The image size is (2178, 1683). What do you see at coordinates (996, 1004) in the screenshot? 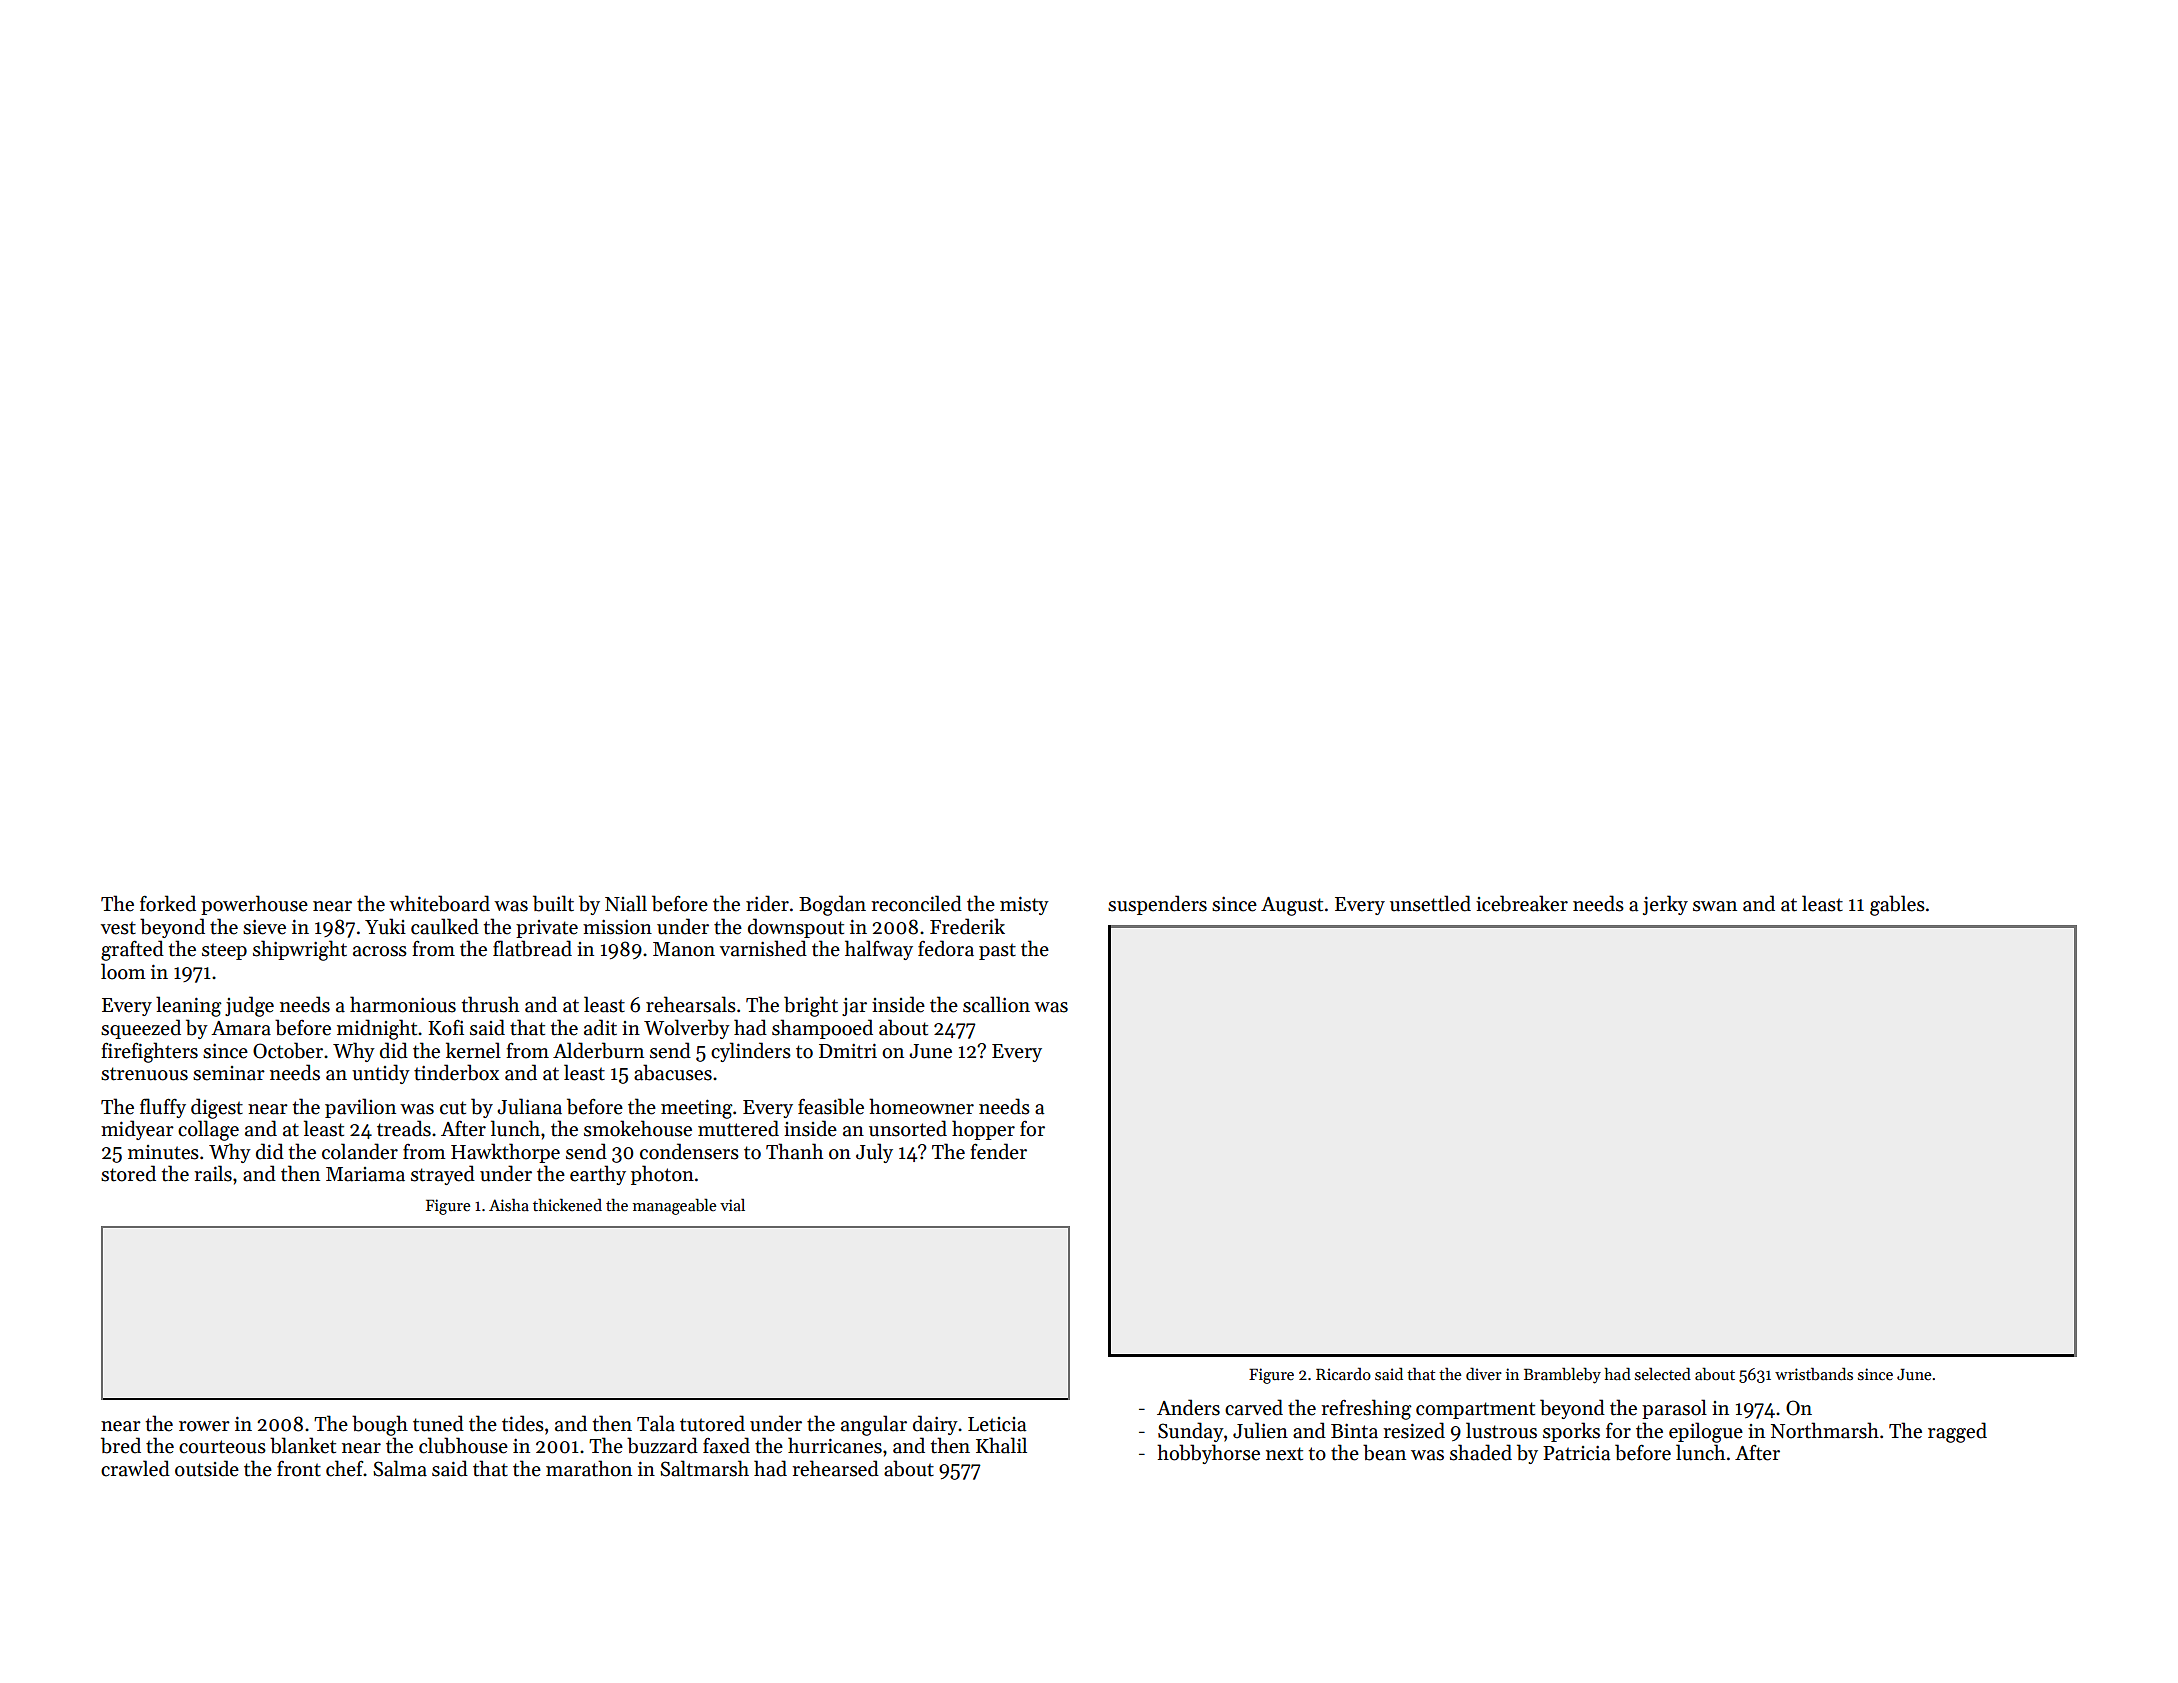
I see `scallion` at bounding box center [996, 1004].
